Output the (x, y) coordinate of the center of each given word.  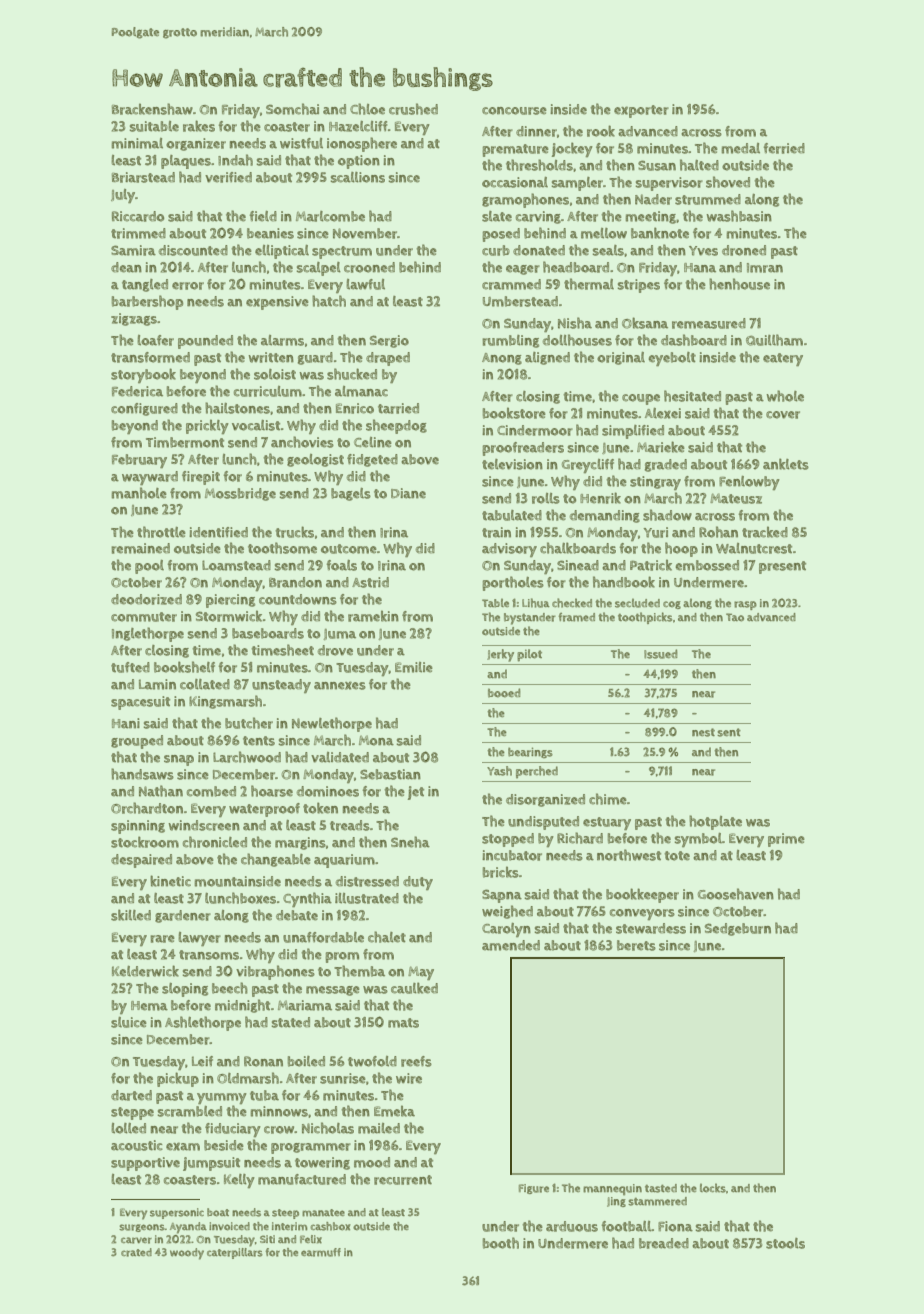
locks (713, 1188)
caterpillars (235, 1253)
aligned (547, 358)
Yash (499, 771)
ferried (784, 148)
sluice (129, 1022)
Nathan (161, 791)
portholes (513, 583)
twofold (372, 1061)
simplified (633, 432)
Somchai (292, 109)
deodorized (146, 599)
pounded (205, 342)
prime (786, 840)
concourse (514, 111)
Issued (661, 654)
